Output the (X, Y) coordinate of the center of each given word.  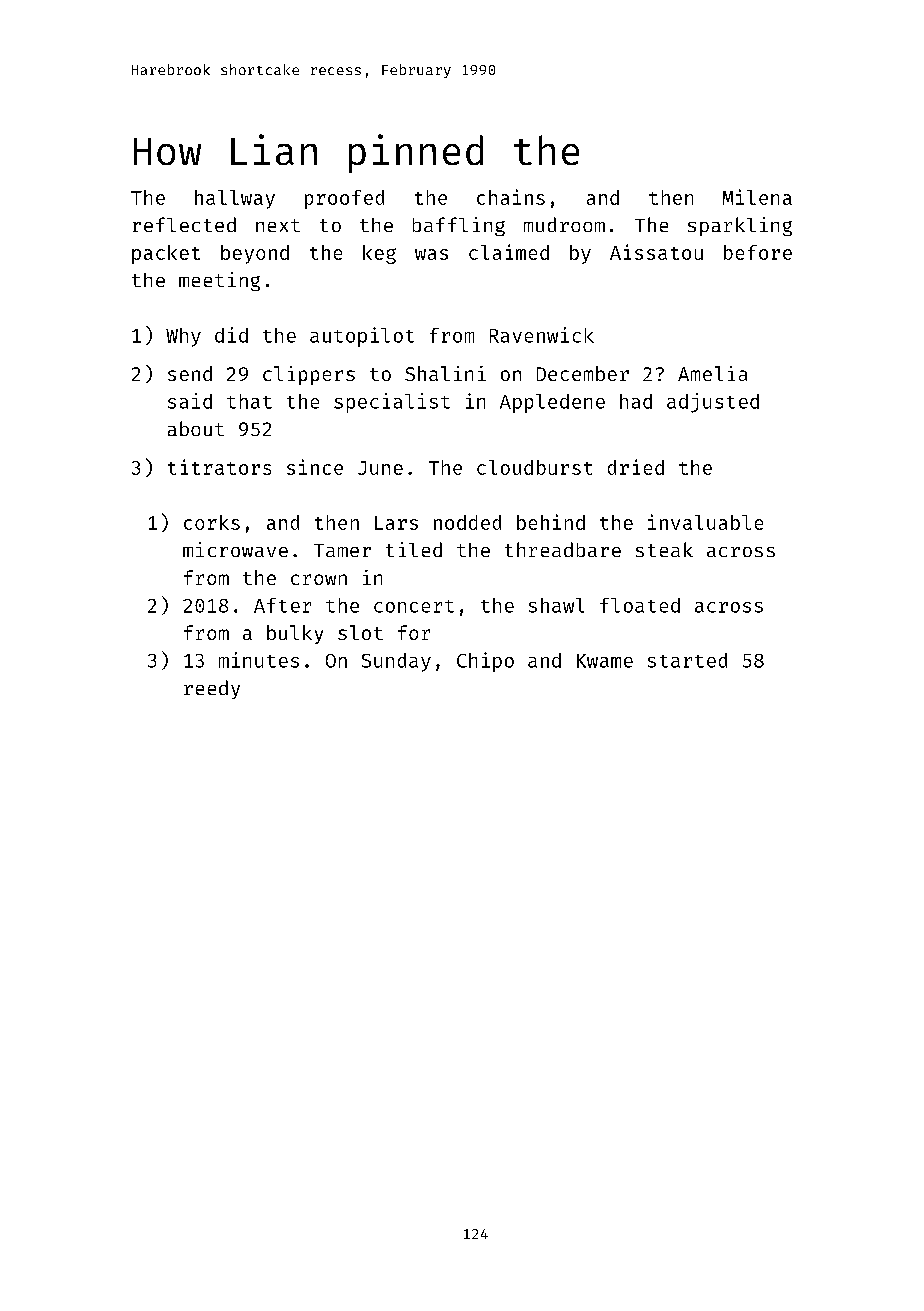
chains (511, 197)
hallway (235, 199)
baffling (459, 226)
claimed (509, 252)
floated (640, 605)
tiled (414, 549)
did (231, 335)
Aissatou (656, 252)
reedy (212, 689)
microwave (235, 549)
